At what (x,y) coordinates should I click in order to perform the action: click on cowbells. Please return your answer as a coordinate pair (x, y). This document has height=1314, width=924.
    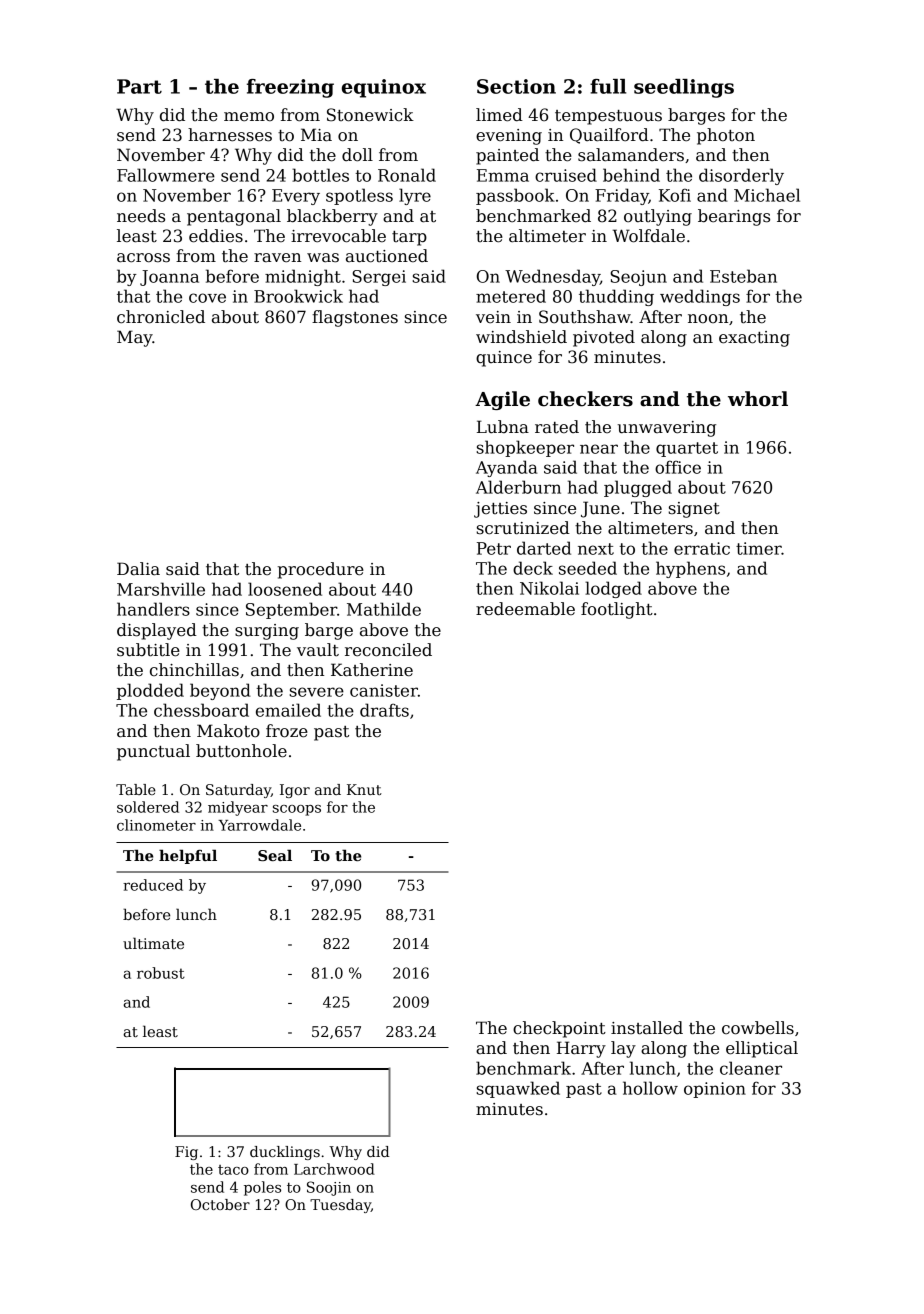
    Looking at the image, I should click on (758, 1028).
